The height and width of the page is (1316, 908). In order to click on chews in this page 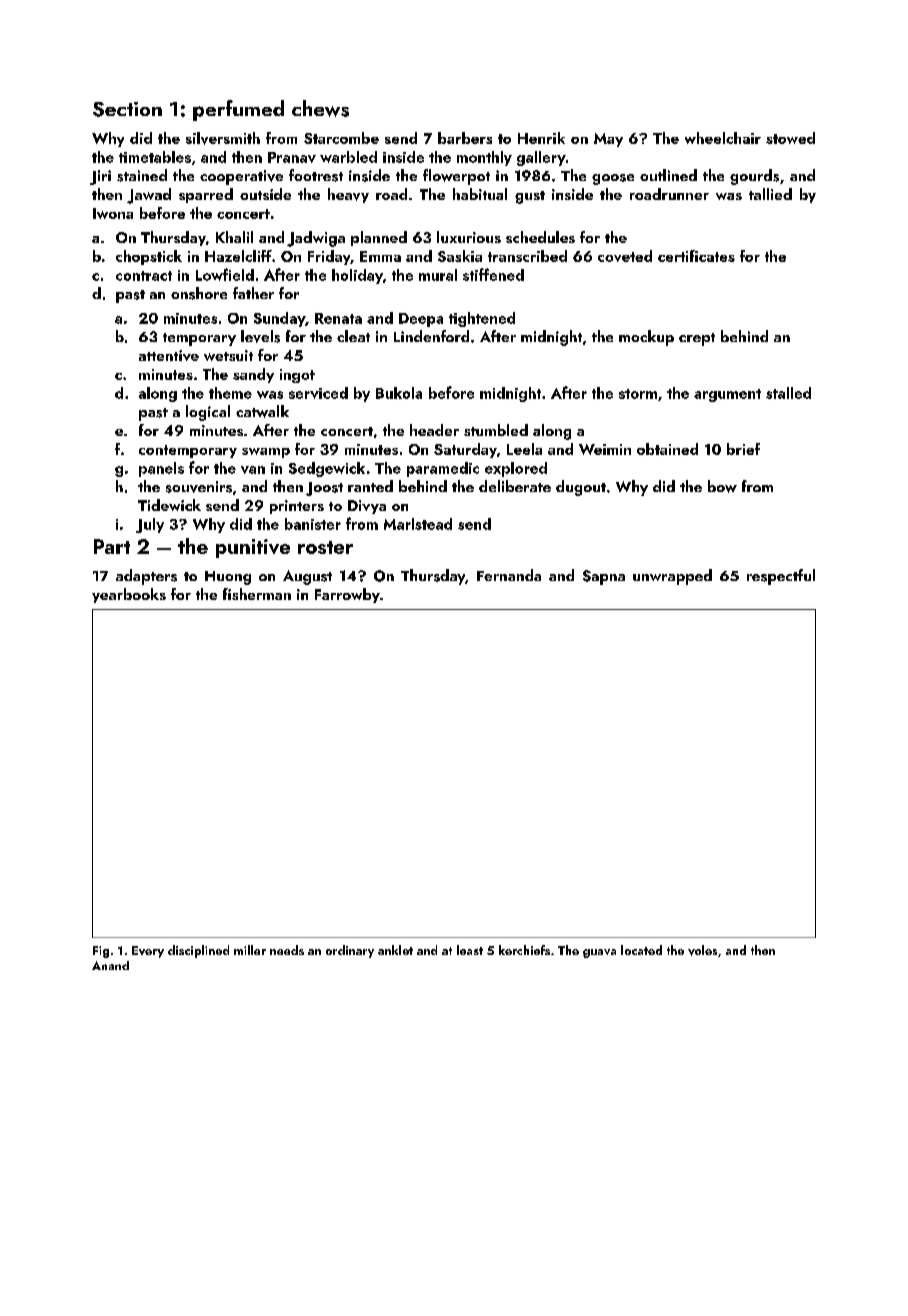, I will do `click(320, 108)`.
